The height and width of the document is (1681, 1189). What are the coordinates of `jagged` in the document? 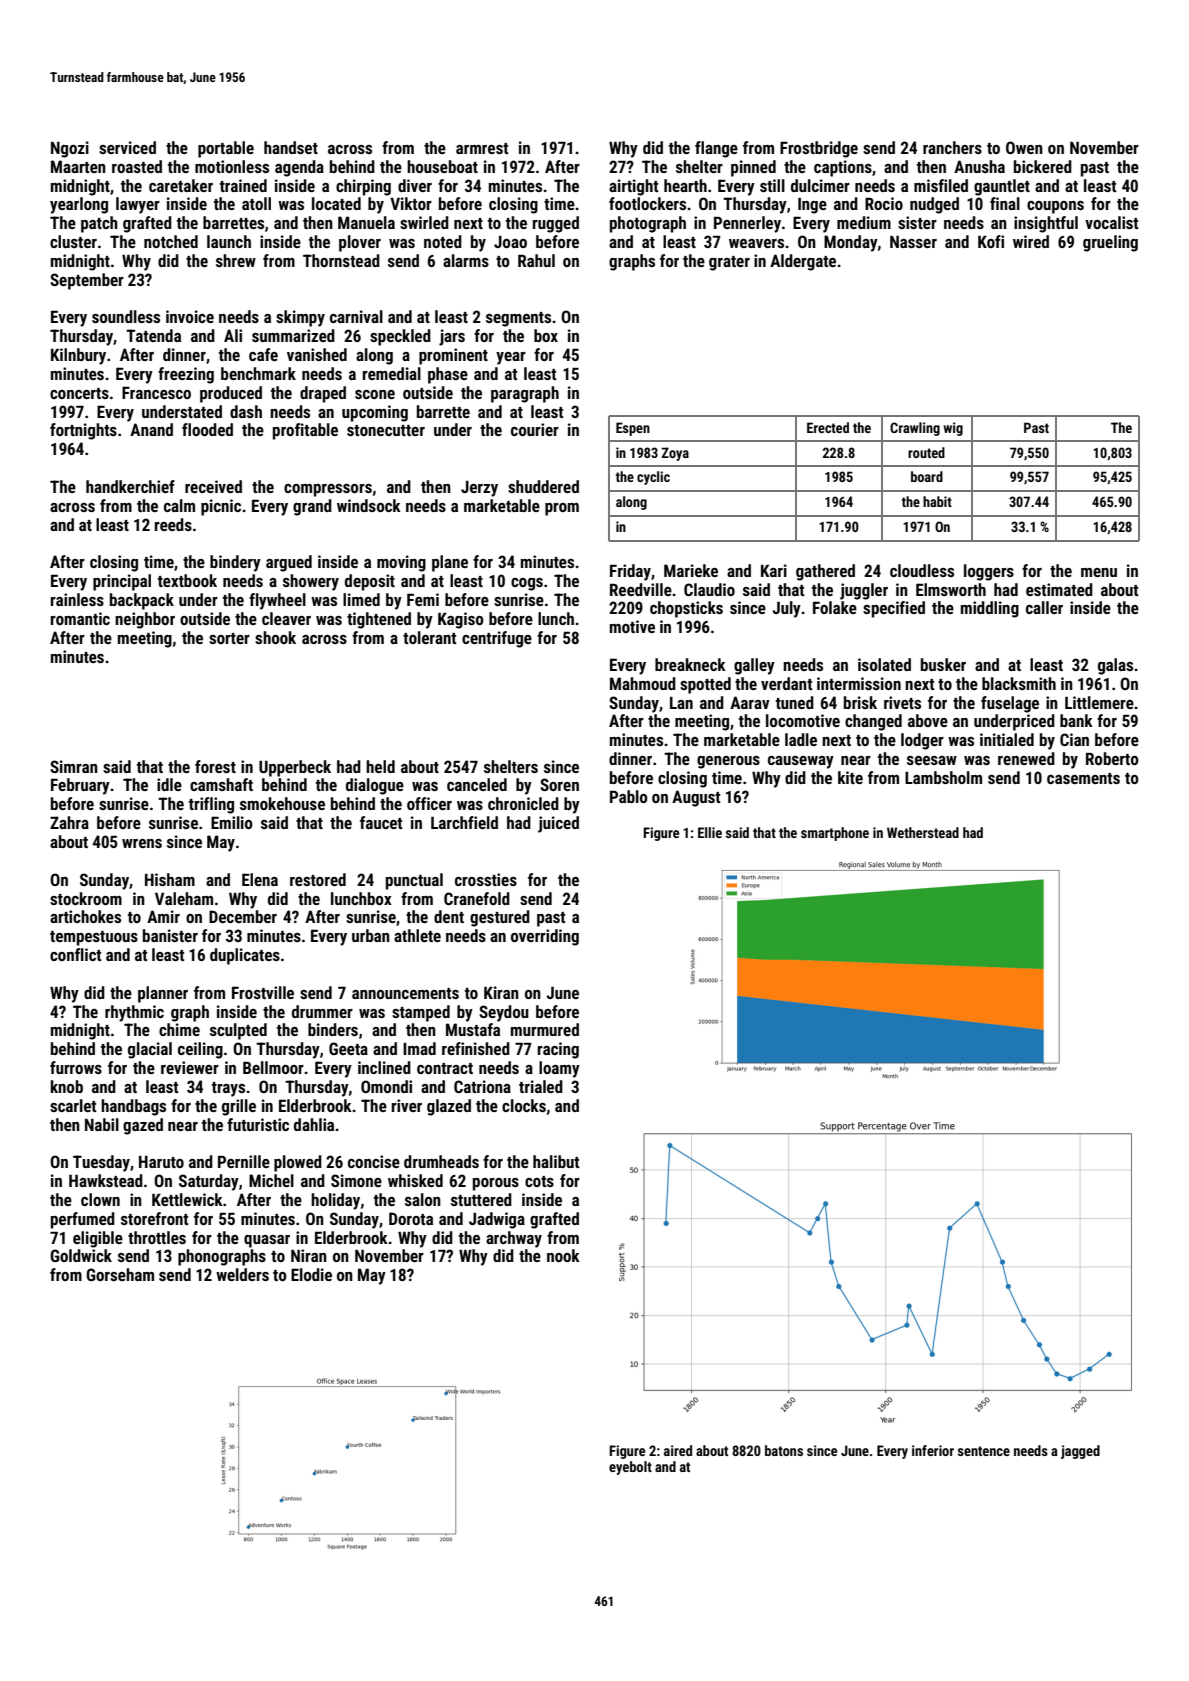 It's located at (1080, 1452).
